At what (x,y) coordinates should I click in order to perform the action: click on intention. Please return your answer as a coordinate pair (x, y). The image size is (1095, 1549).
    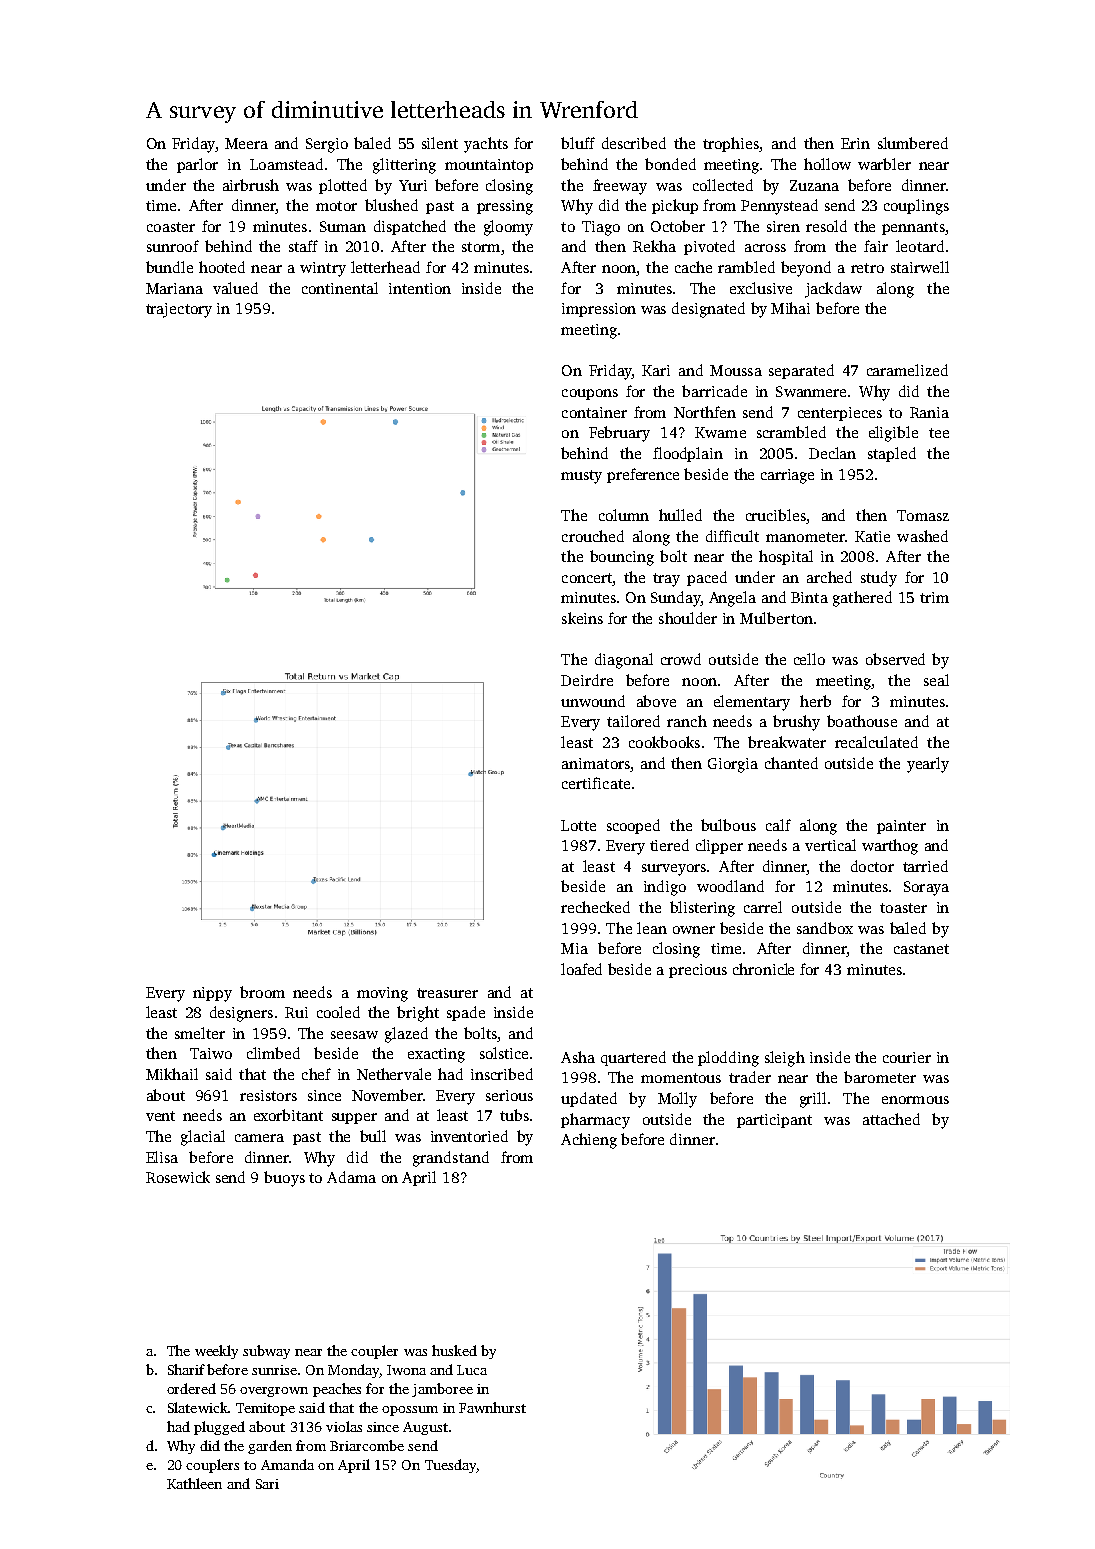
    Looking at the image, I should click on (420, 288).
